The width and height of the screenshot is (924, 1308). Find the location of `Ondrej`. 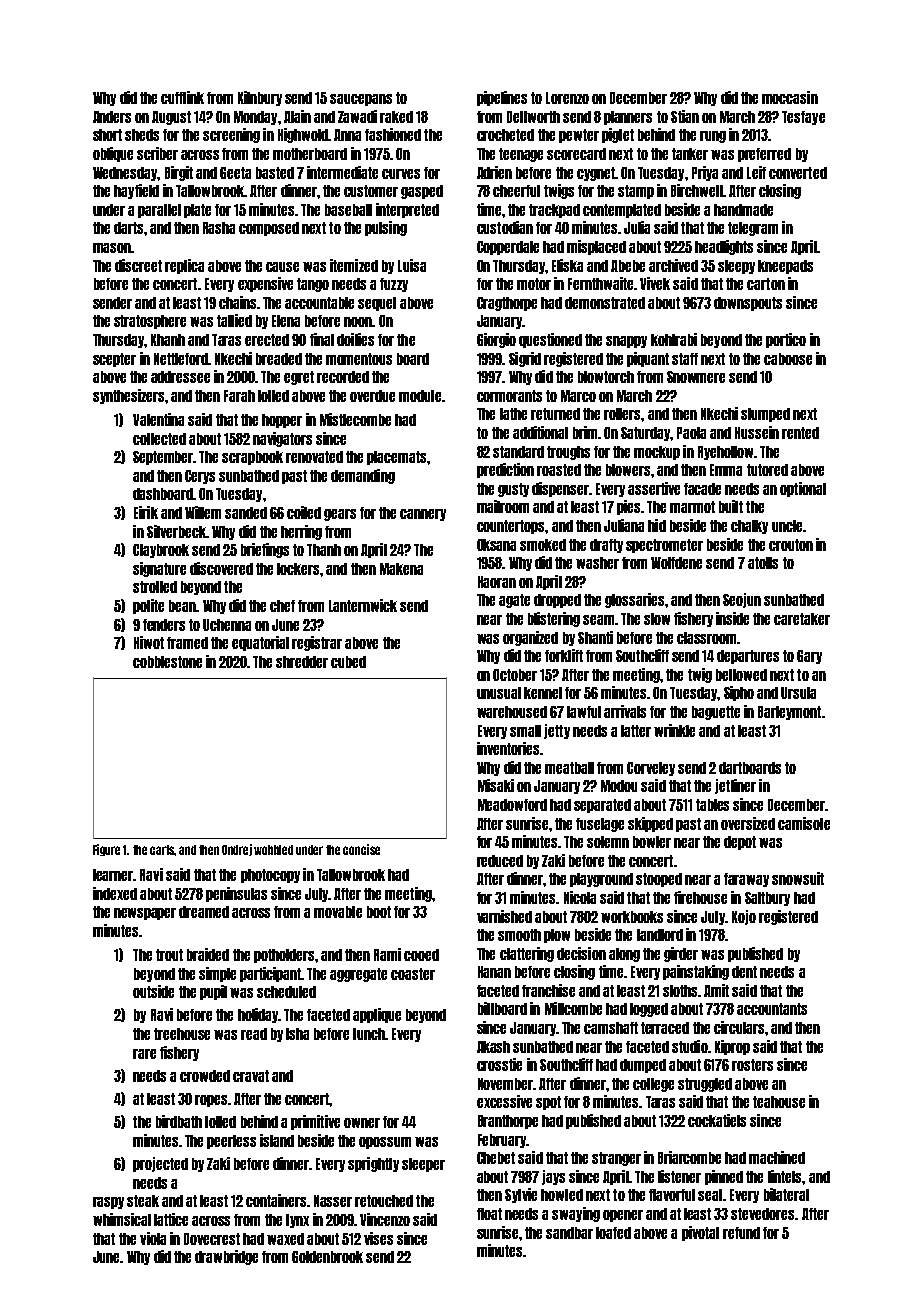

Ondrej is located at coordinates (237, 850).
